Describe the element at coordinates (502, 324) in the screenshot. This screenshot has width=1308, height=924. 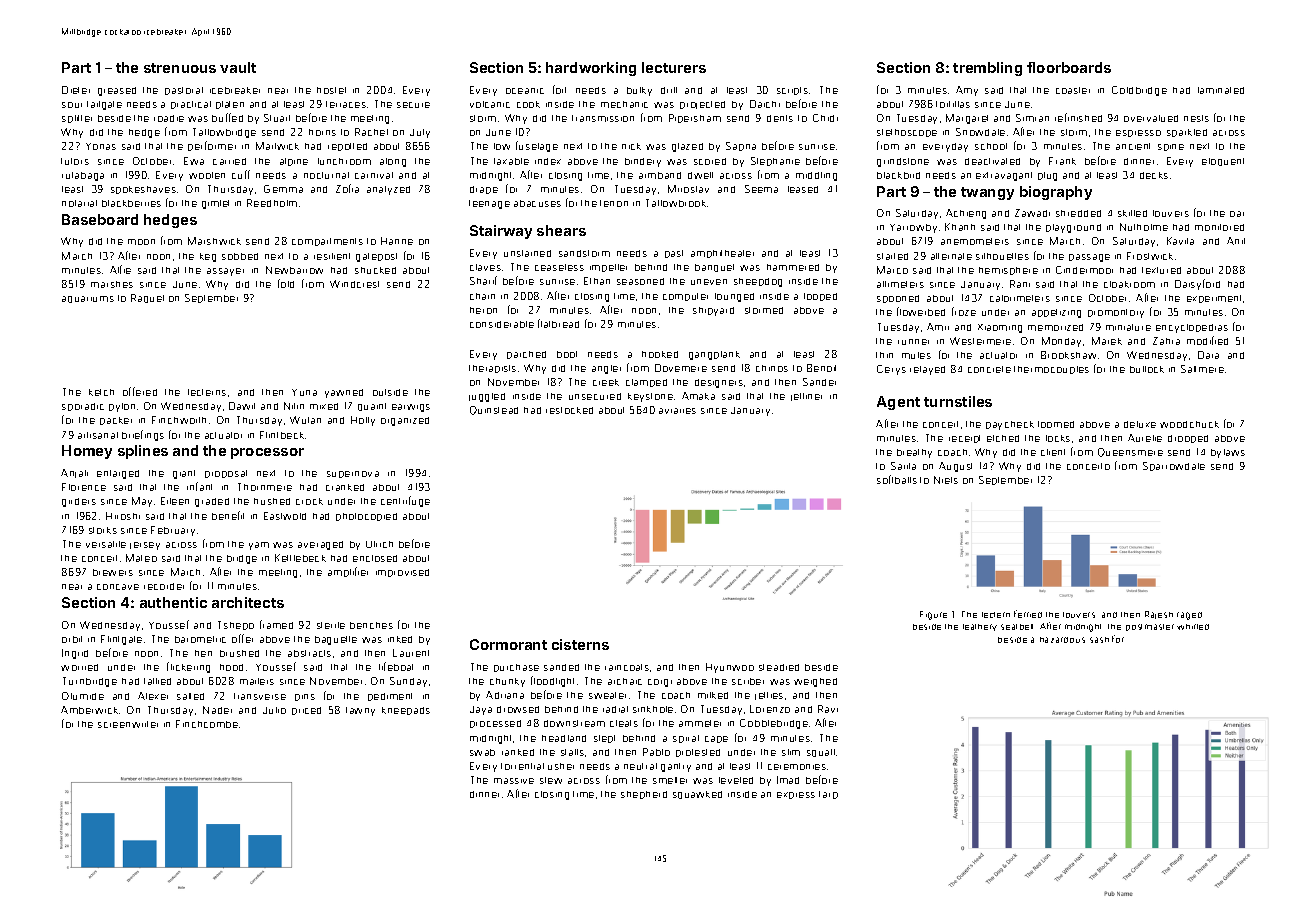
I see `considerable` at that location.
